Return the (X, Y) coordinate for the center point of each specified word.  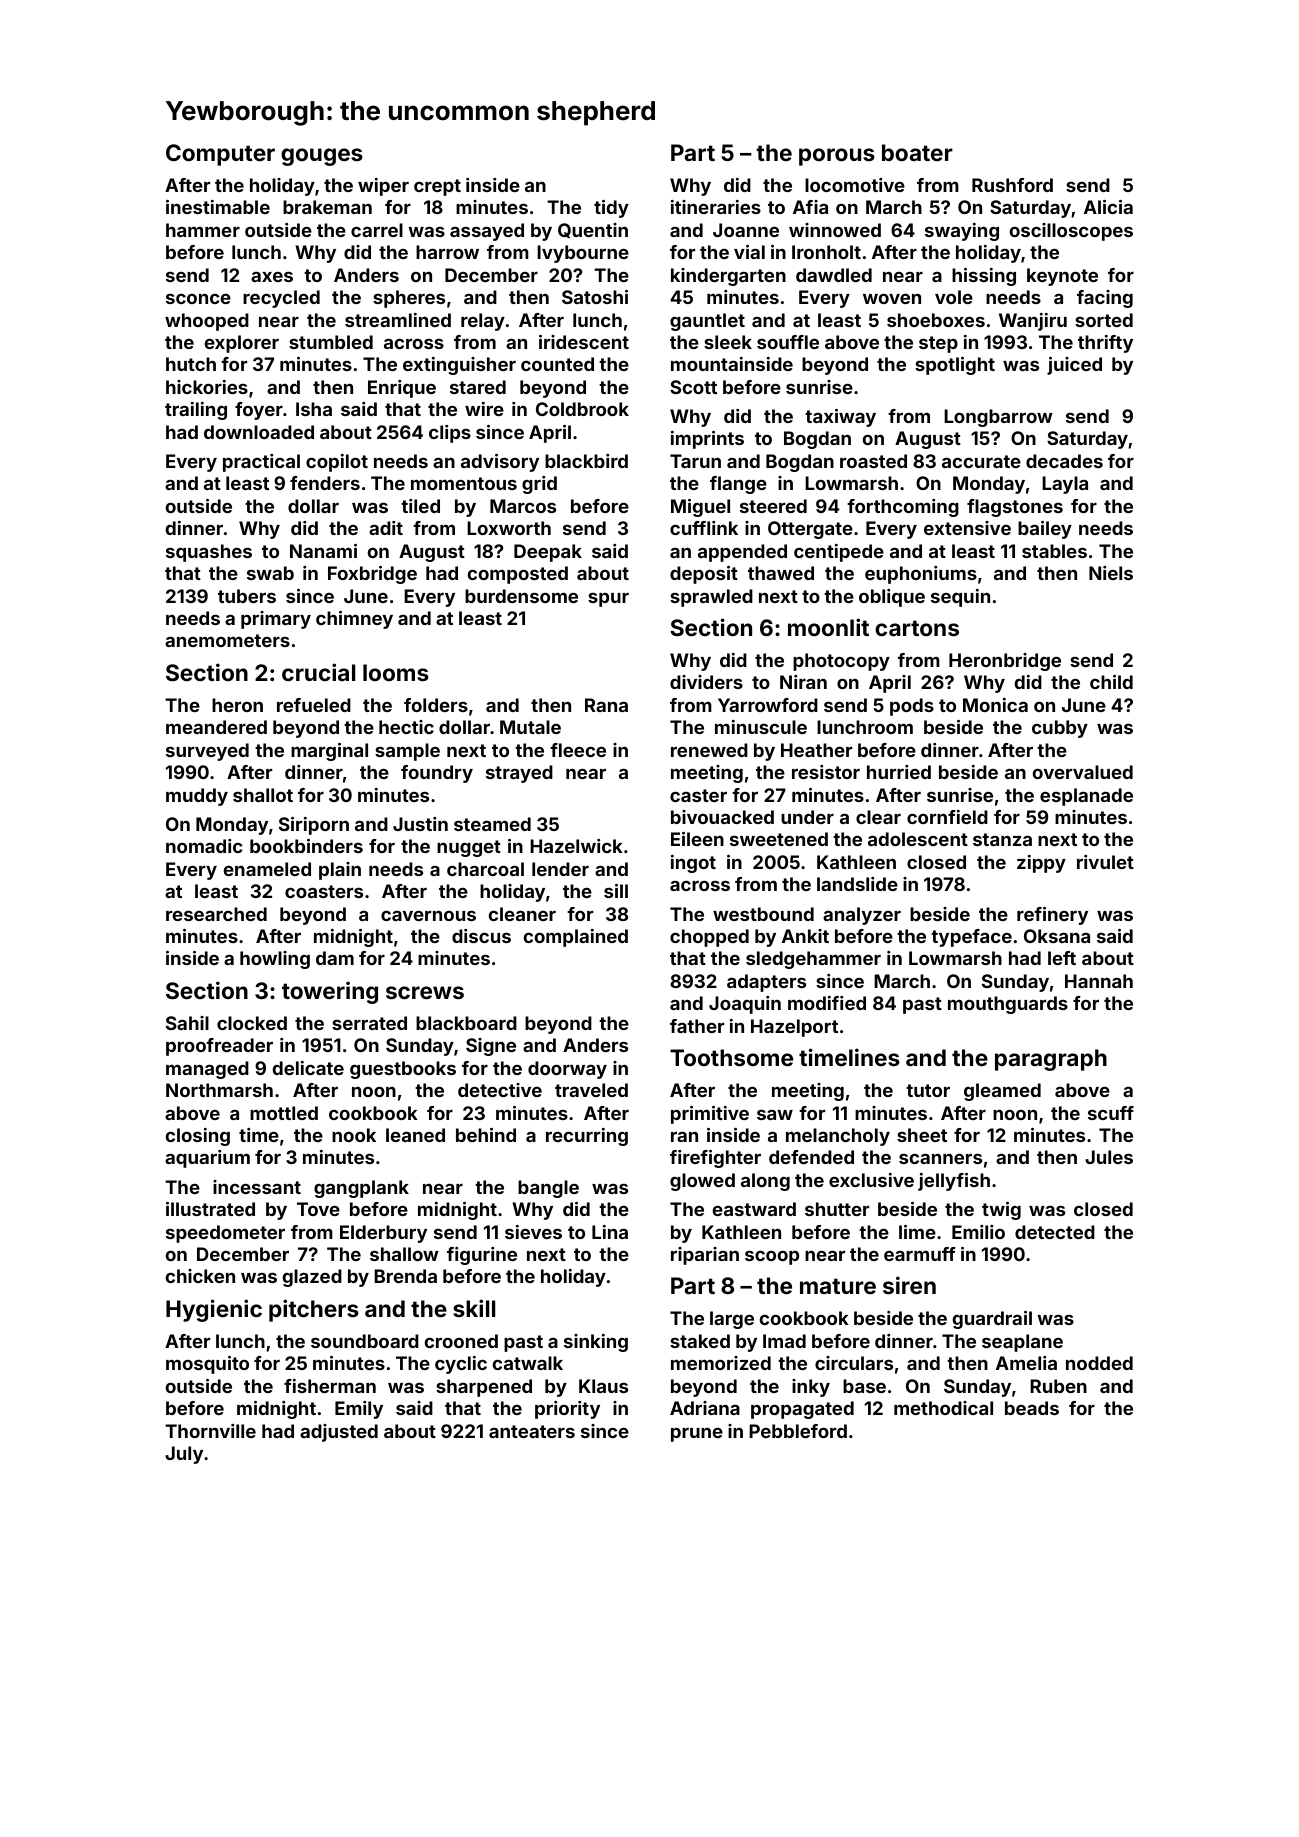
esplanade (1086, 797)
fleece (578, 750)
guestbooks (403, 1070)
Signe (491, 1047)
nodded (1099, 1363)
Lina (610, 1232)
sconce (198, 299)
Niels (1111, 573)
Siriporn (314, 826)
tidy (611, 209)
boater (917, 152)
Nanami (323, 551)
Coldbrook (582, 409)
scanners (940, 1159)
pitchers (314, 1310)
